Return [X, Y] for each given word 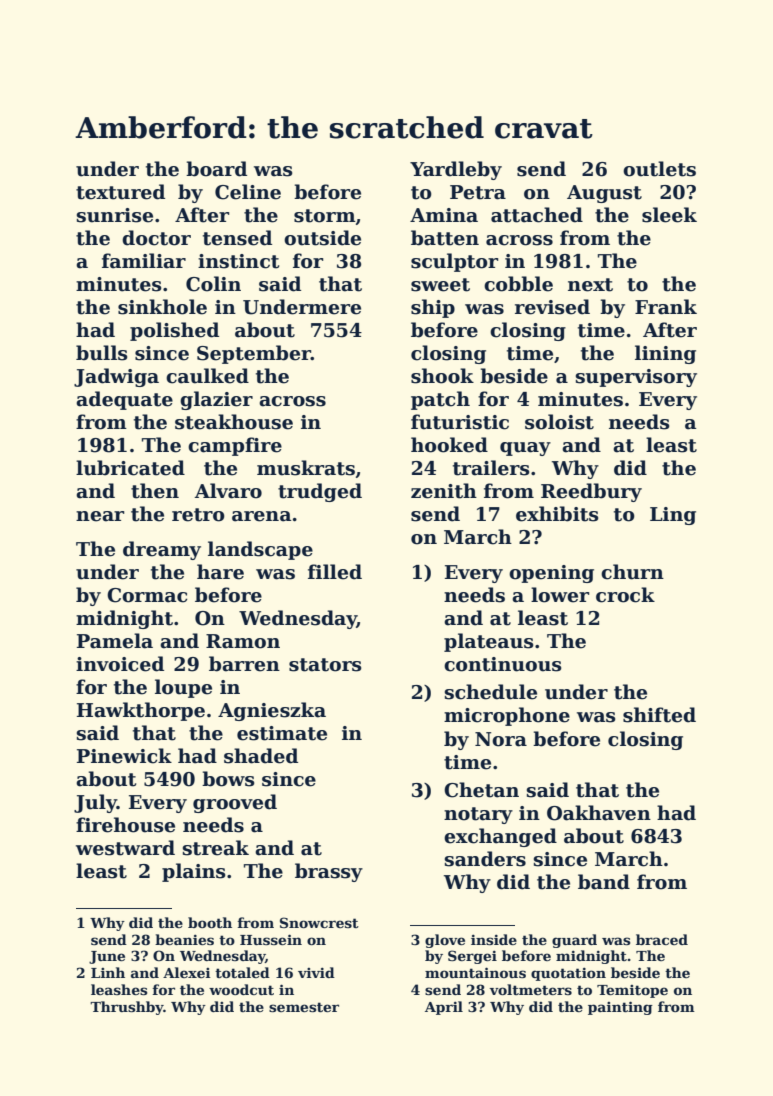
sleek [669, 215]
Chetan [481, 790]
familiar [144, 261]
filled [335, 572]
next [590, 285]
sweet [440, 285]
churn [632, 572]
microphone [507, 716]
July [95, 803]
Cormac [147, 595]
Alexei [187, 972]
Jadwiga [116, 377]
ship [433, 308]
